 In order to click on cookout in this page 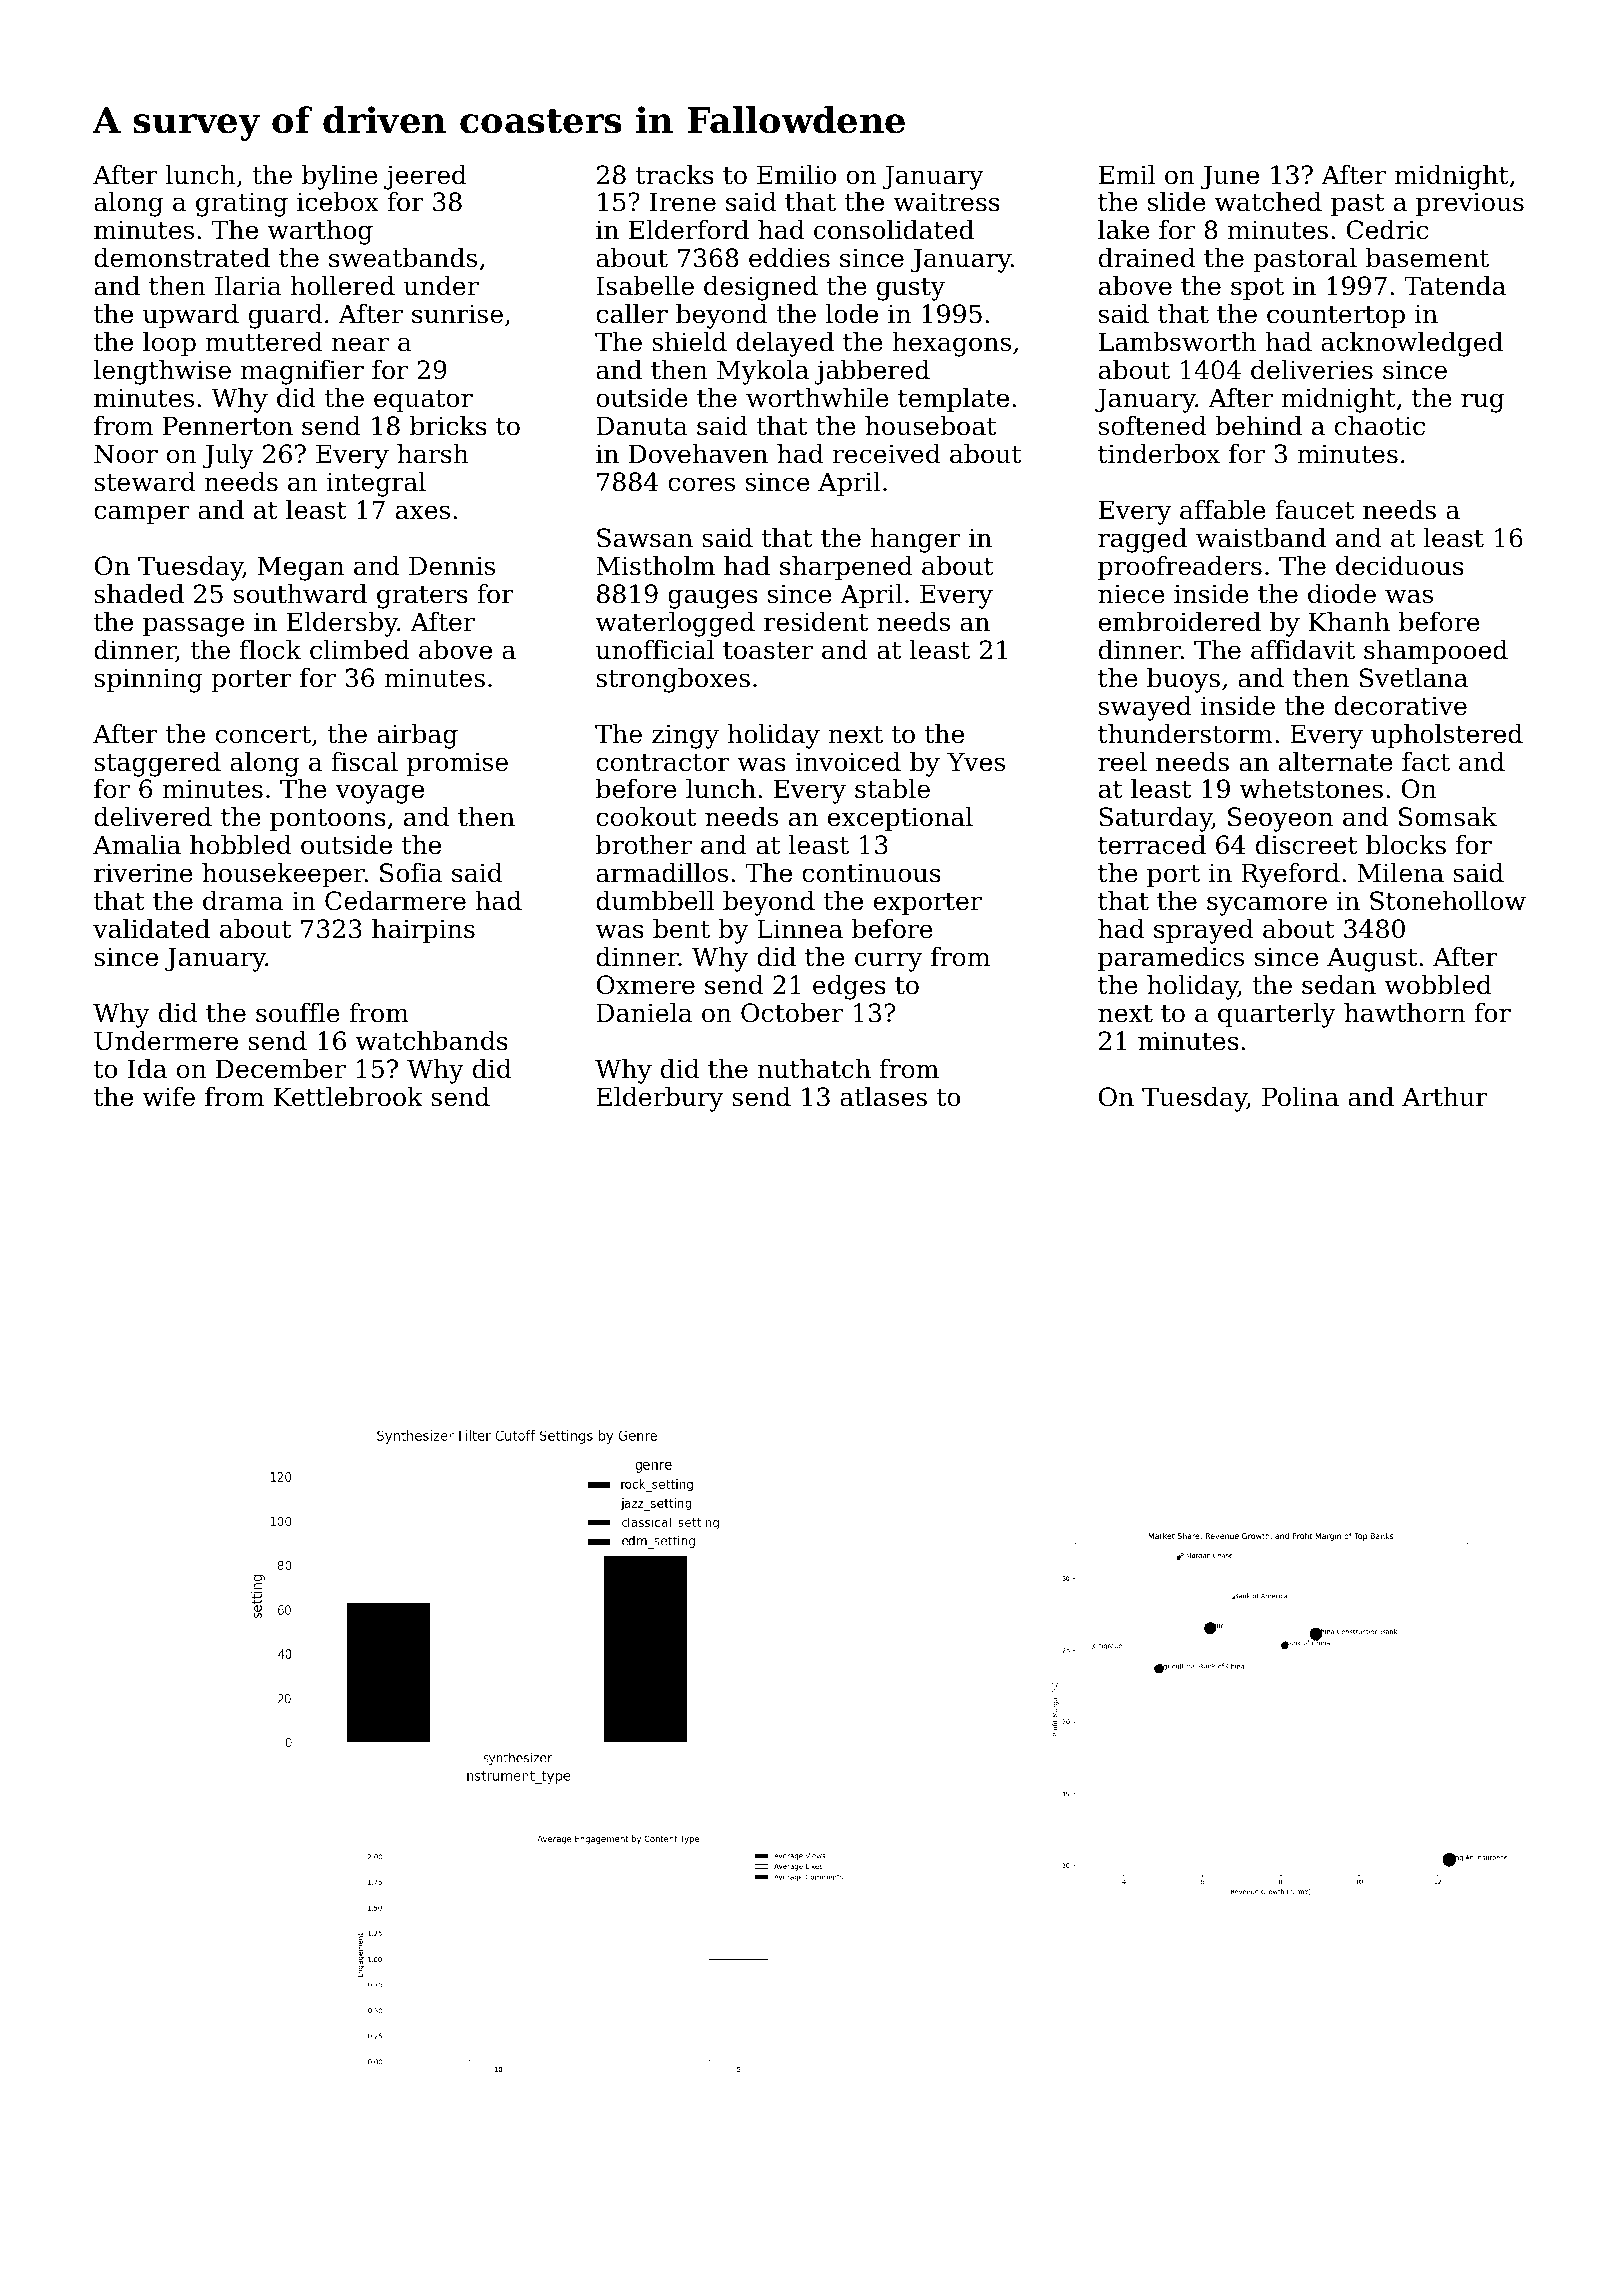, I will do `click(646, 817)`.
